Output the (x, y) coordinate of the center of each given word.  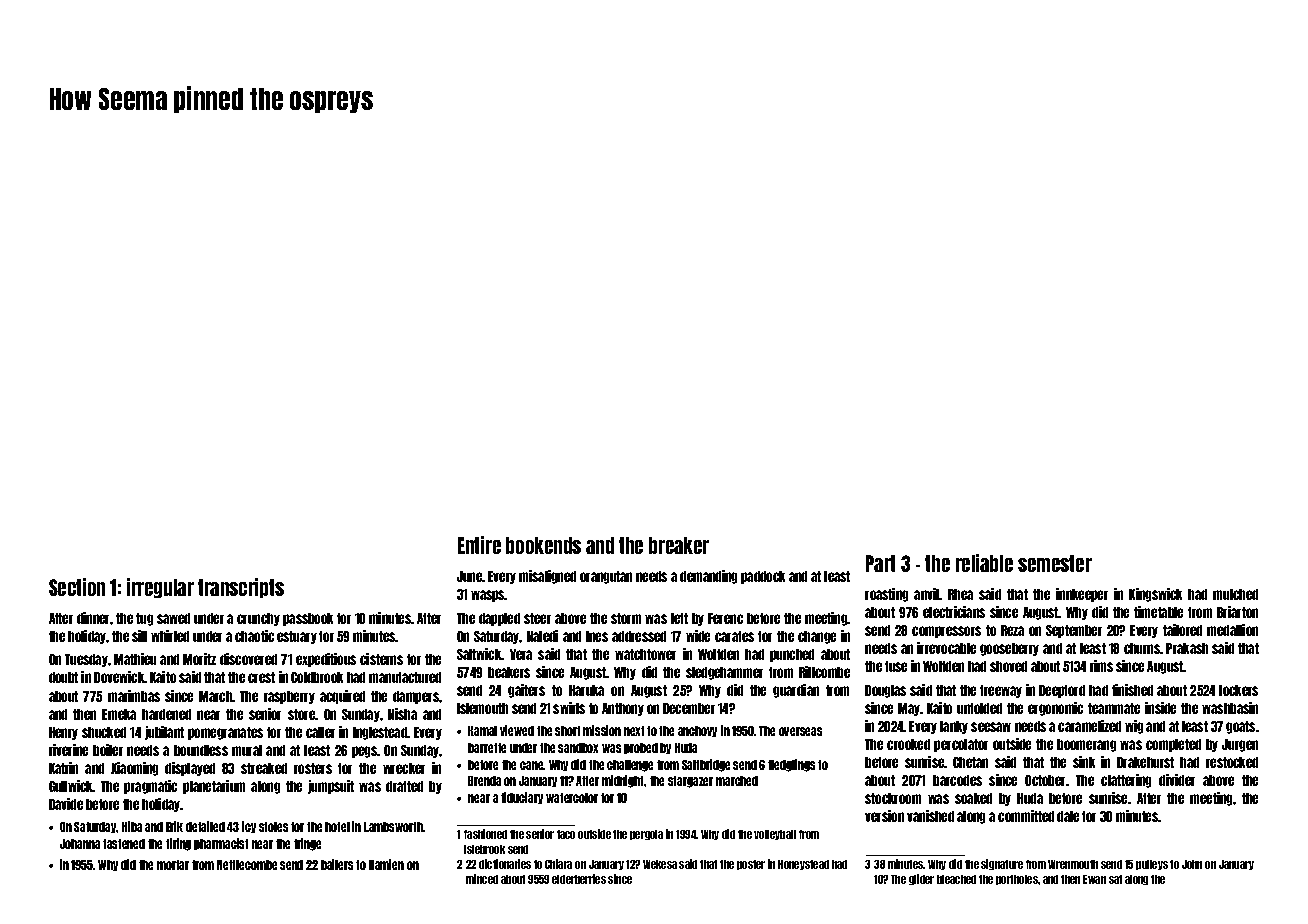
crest (261, 677)
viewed (517, 730)
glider (921, 879)
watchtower (645, 654)
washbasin (1230, 708)
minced (482, 879)
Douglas (885, 691)
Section (77, 587)
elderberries (579, 879)
